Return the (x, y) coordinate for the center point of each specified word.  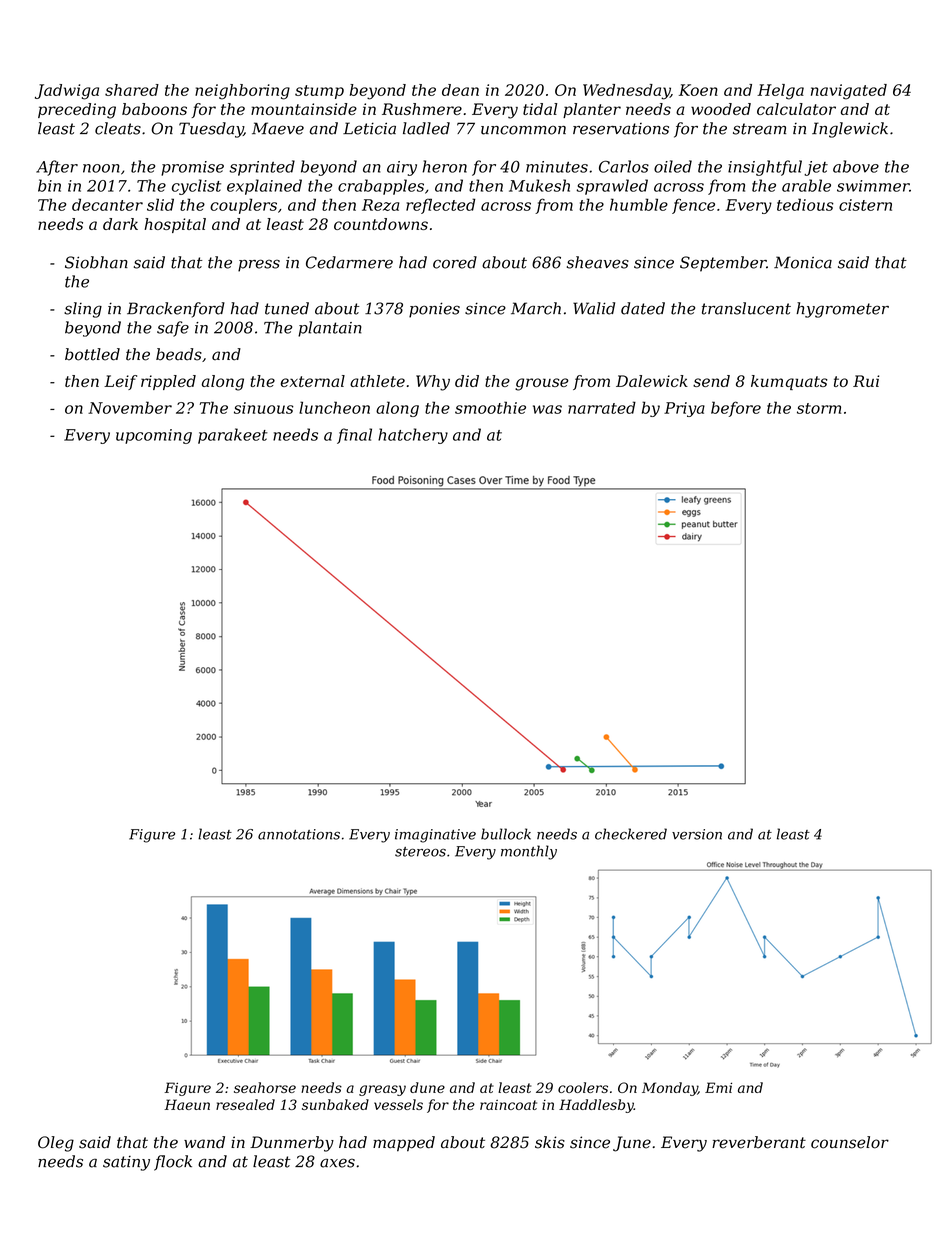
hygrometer (842, 310)
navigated (849, 92)
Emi (718, 1087)
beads (179, 354)
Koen (698, 90)
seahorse (265, 1087)
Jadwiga (67, 92)
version (697, 834)
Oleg (56, 1144)
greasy (382, 1090)
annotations (299, 834)
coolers (583, 1087)
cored (455, 262)
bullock (506, 834)
